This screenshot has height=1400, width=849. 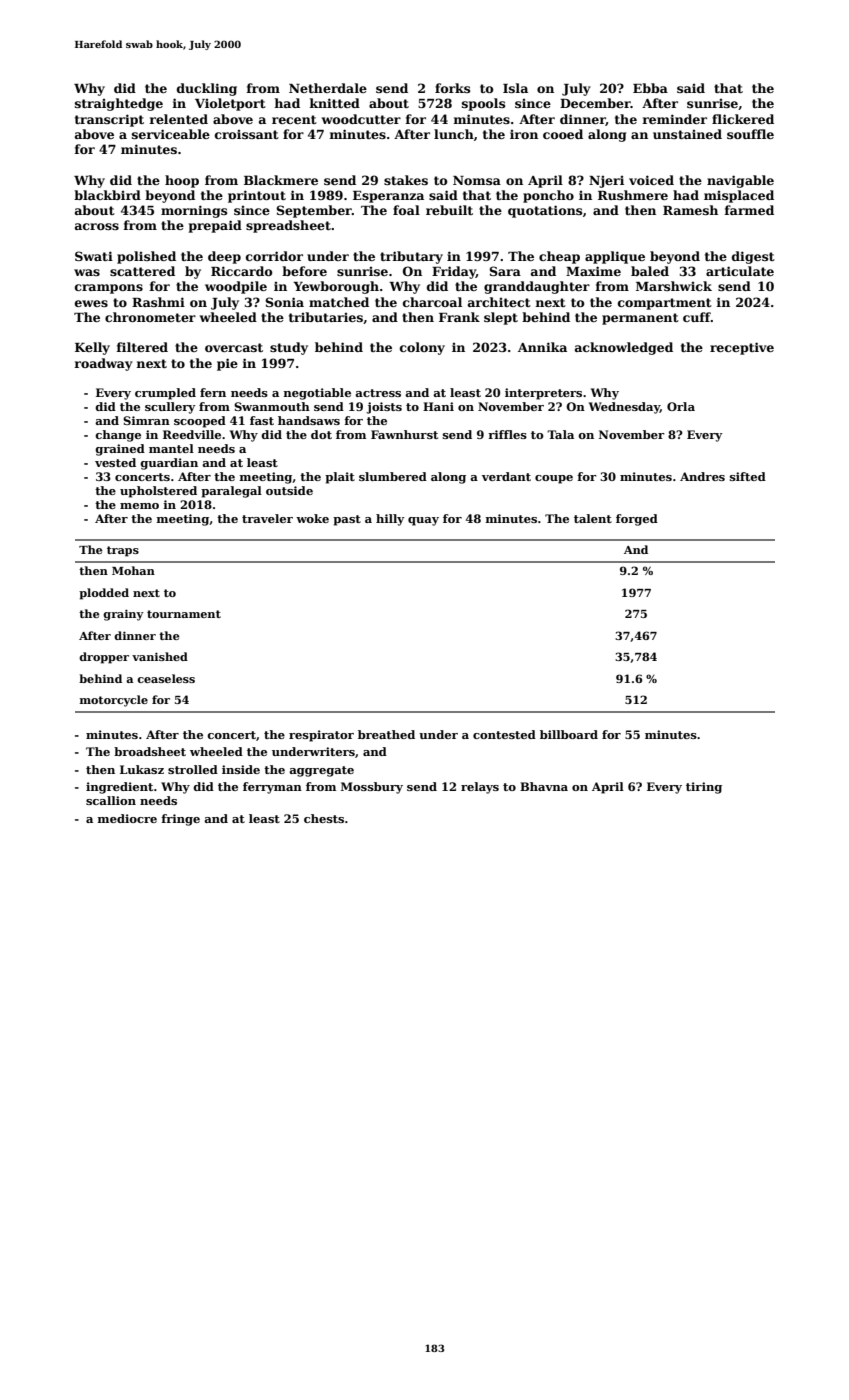 I want to click on Andres, so click(x=702, y=476).
